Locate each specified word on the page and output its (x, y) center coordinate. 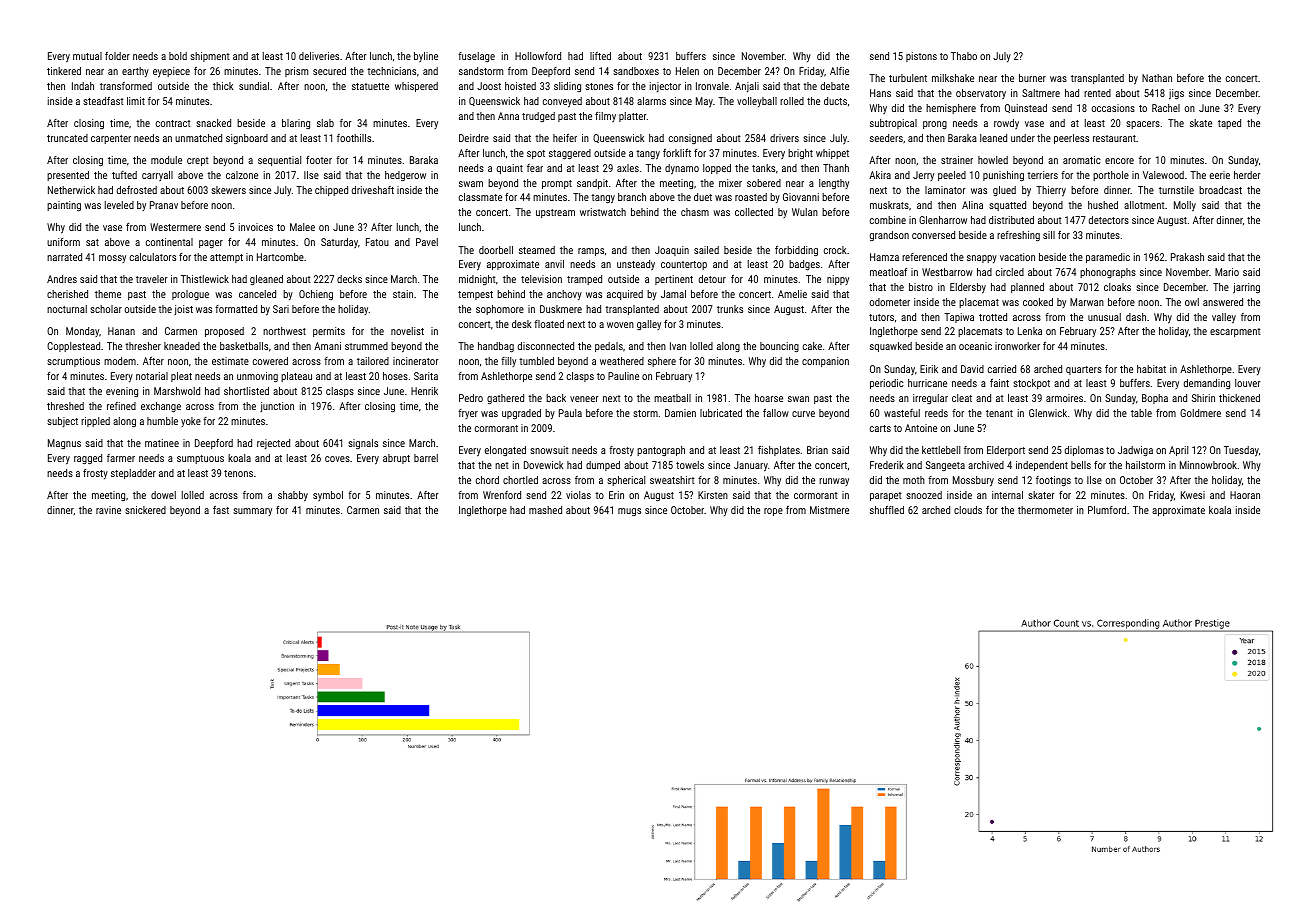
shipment (209, 57)
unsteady (636, 265)
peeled (952, 176)
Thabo (964, 56)
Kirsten (713, 495)
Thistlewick (205, 279)
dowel (163, 495)
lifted (600, 56)
